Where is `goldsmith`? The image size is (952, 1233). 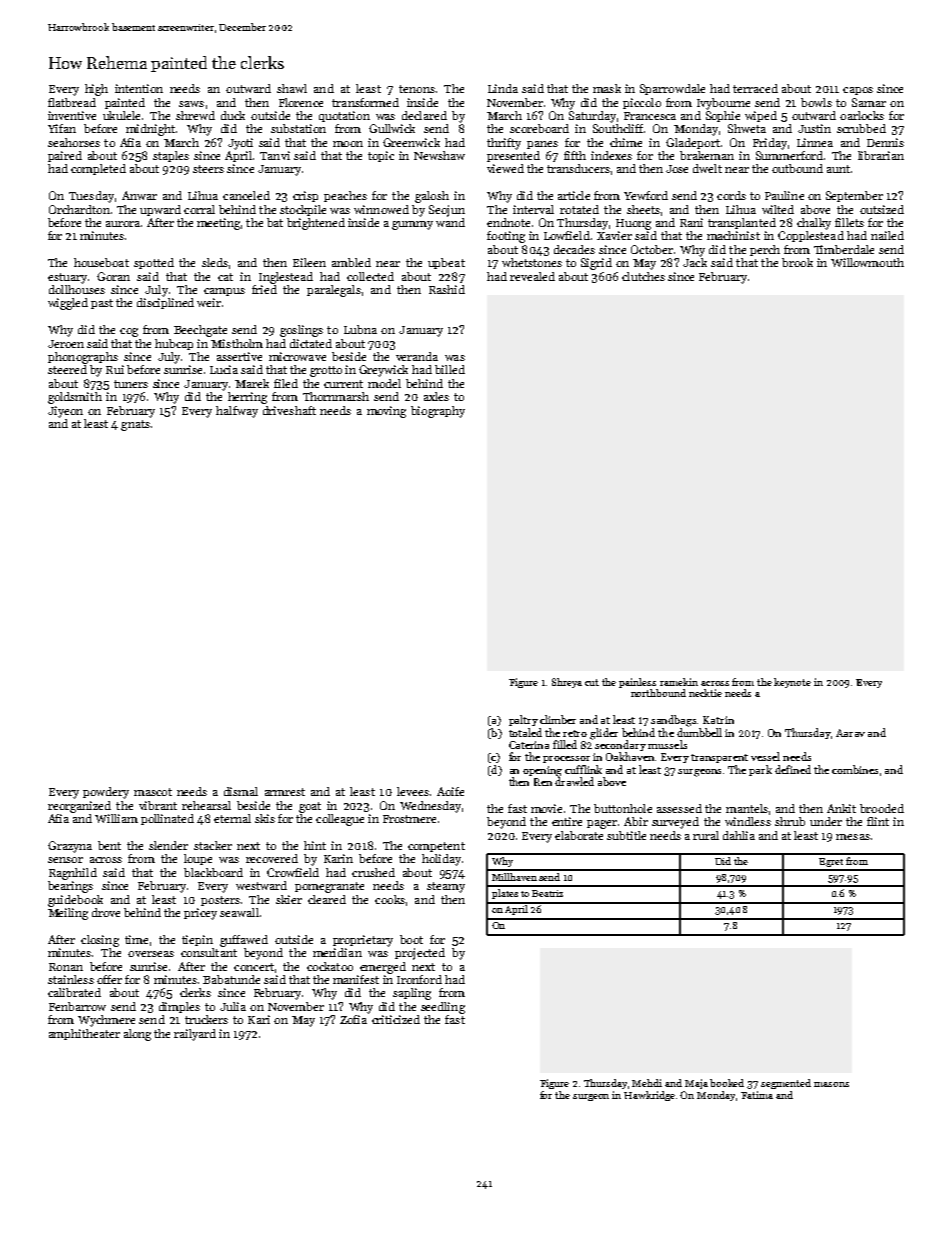 goldsmith is located at coordinates (75, 398).
